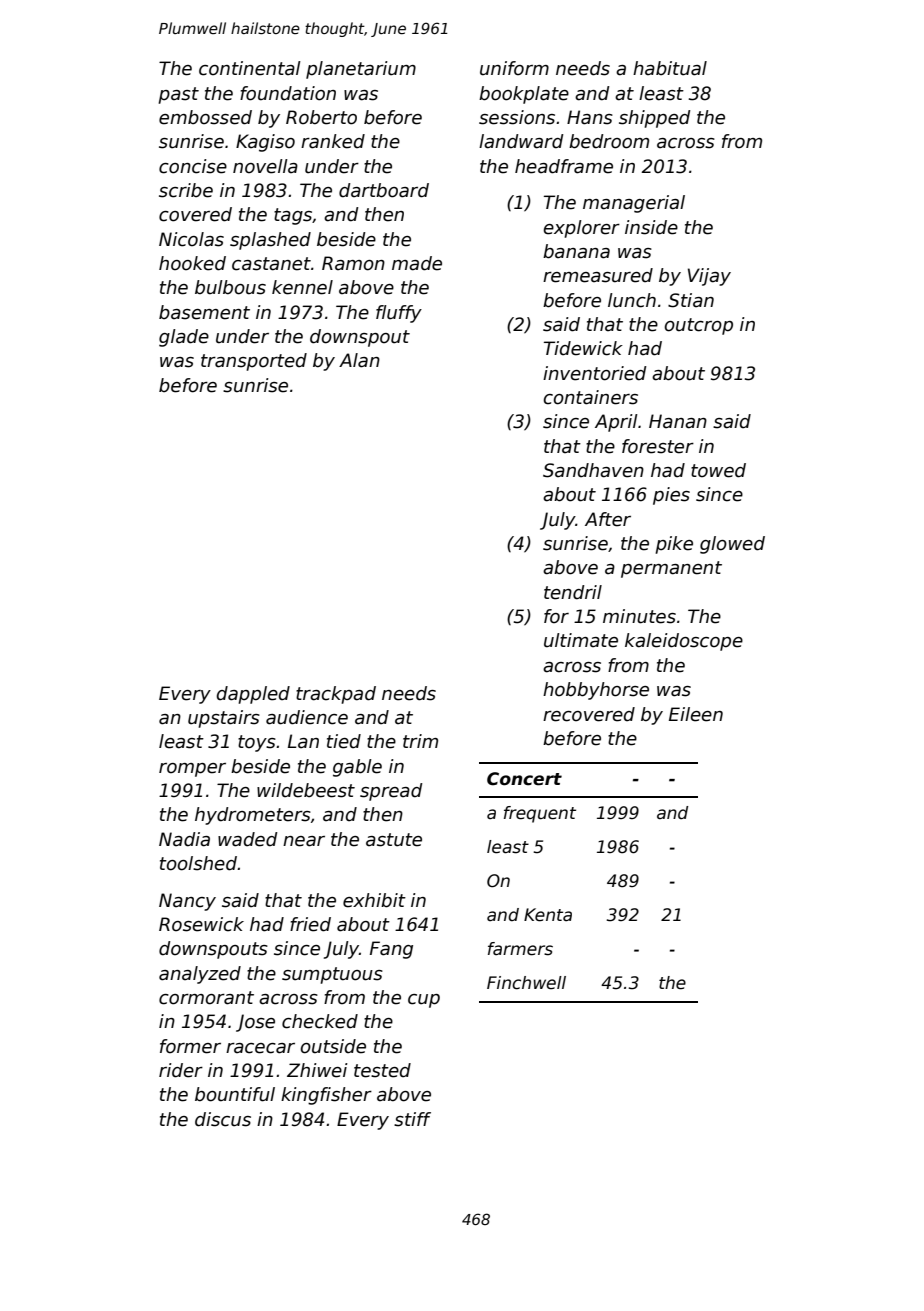 This page has width=924, height=1311. Describe the element at coordinates (253, 695) in the page. I see `dappled` at that location.
